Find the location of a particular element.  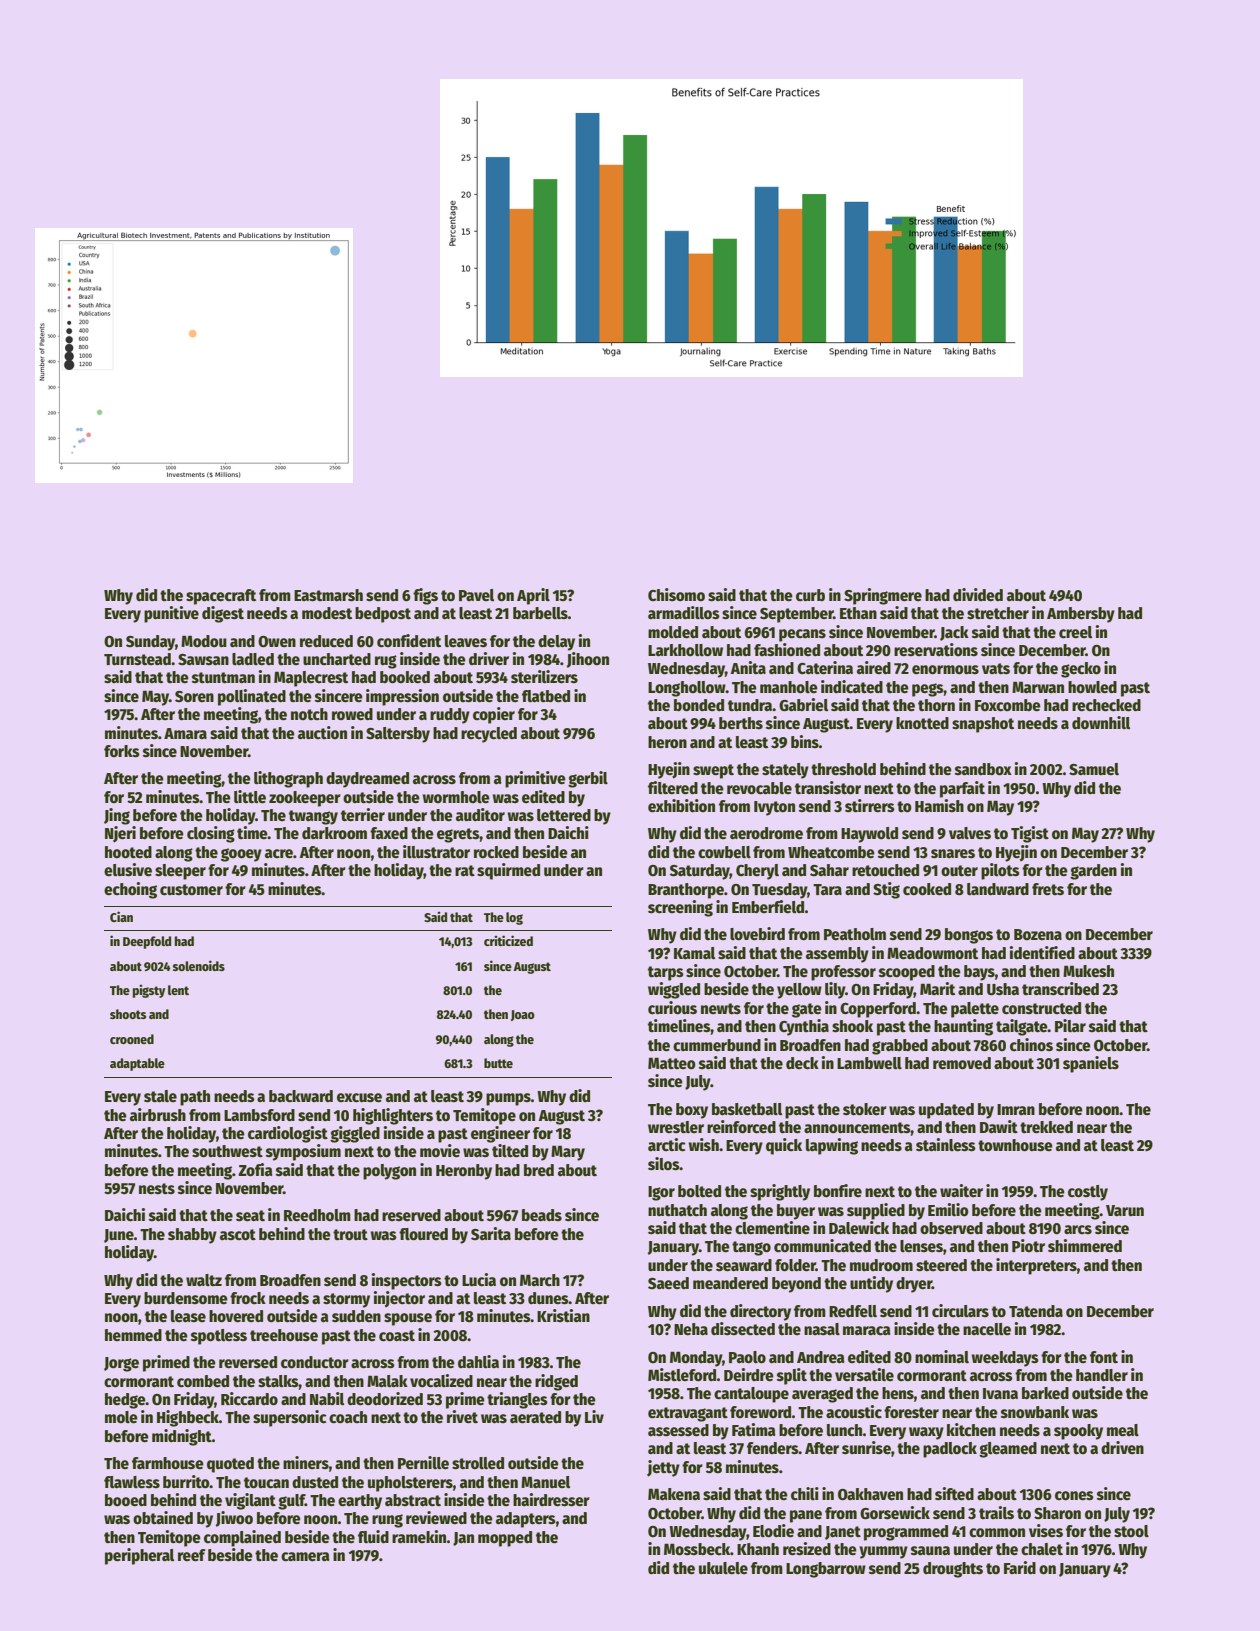

Piotr is located at coordinates (1028, 1245).
